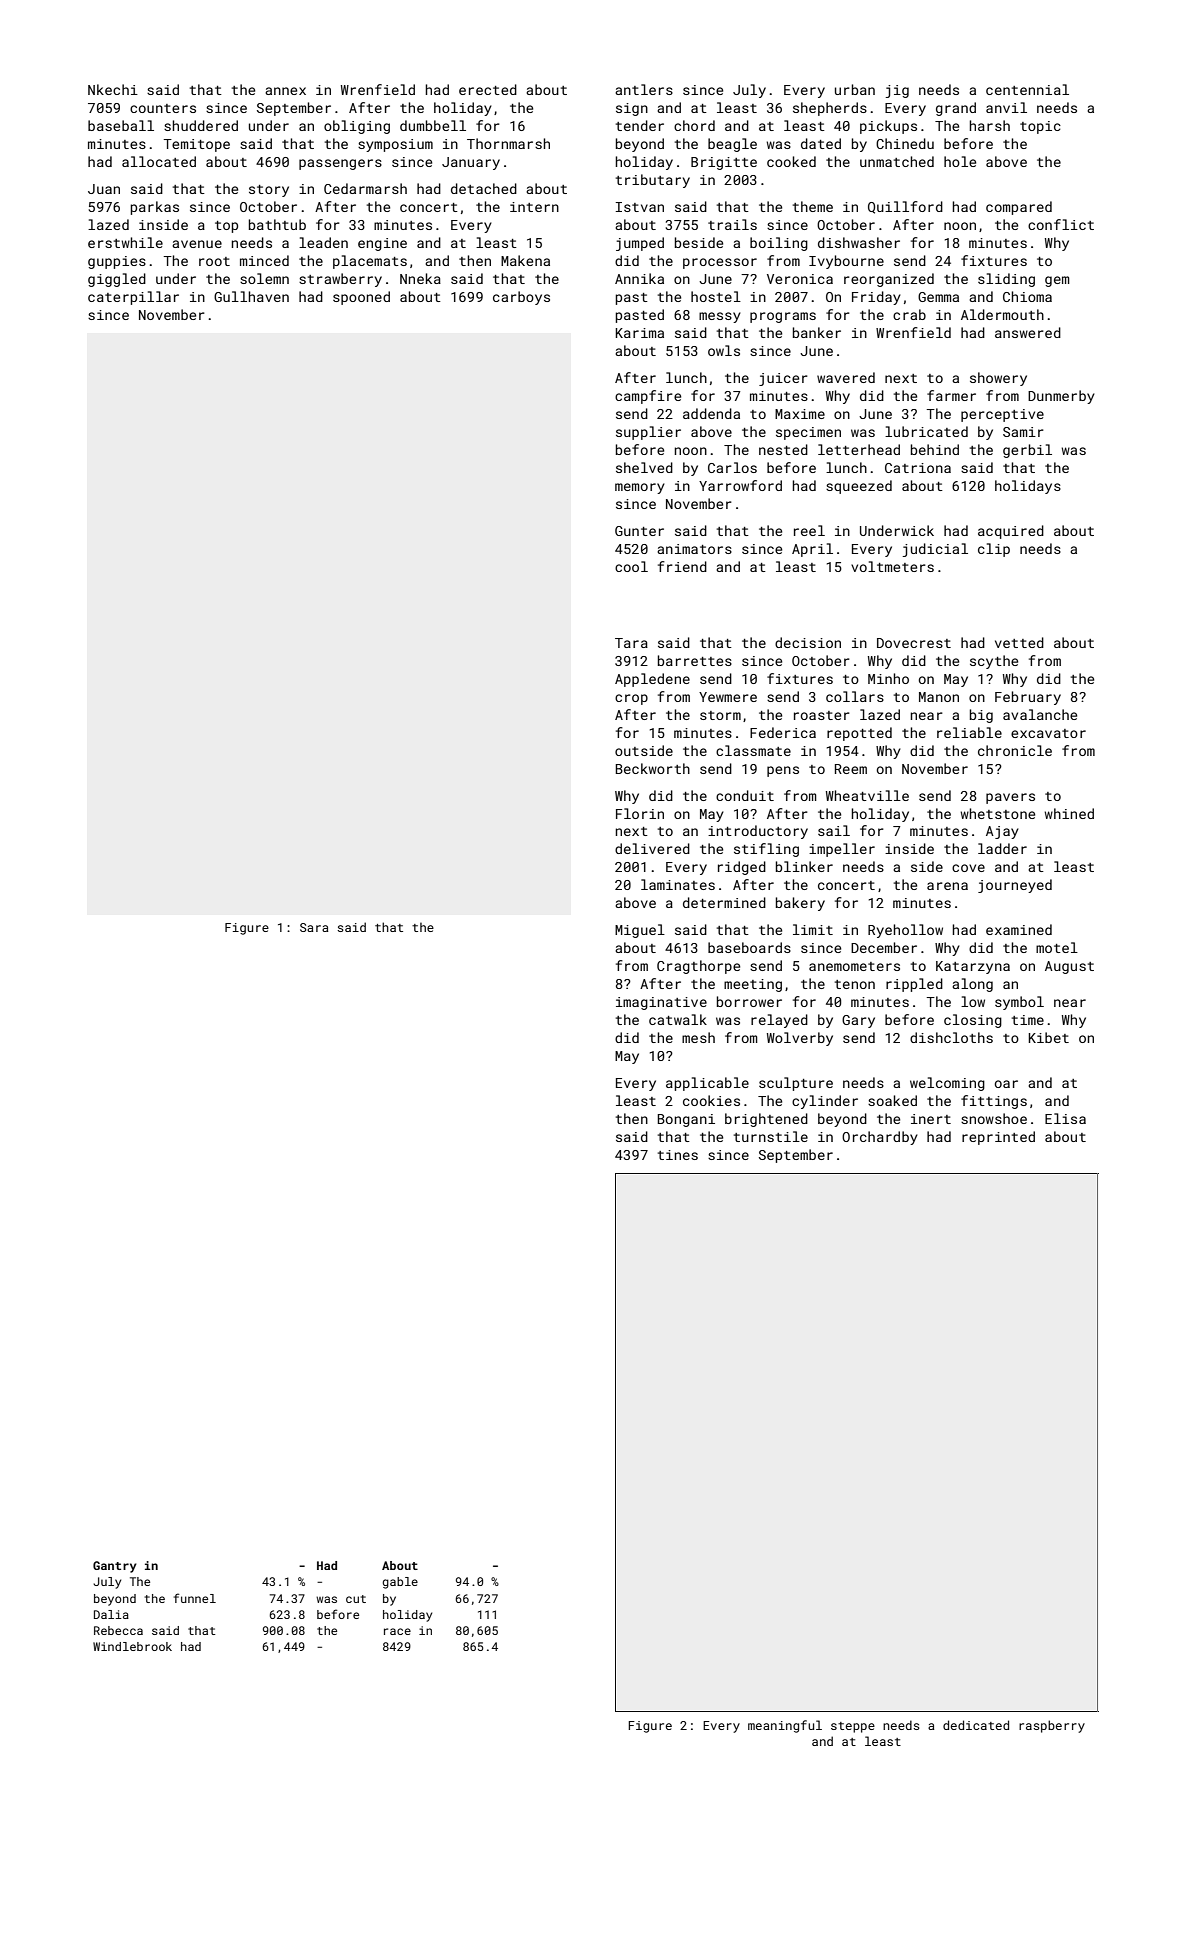  Describe the element at coordinates (314, 927) in the image. I see `Sara` at that location.
